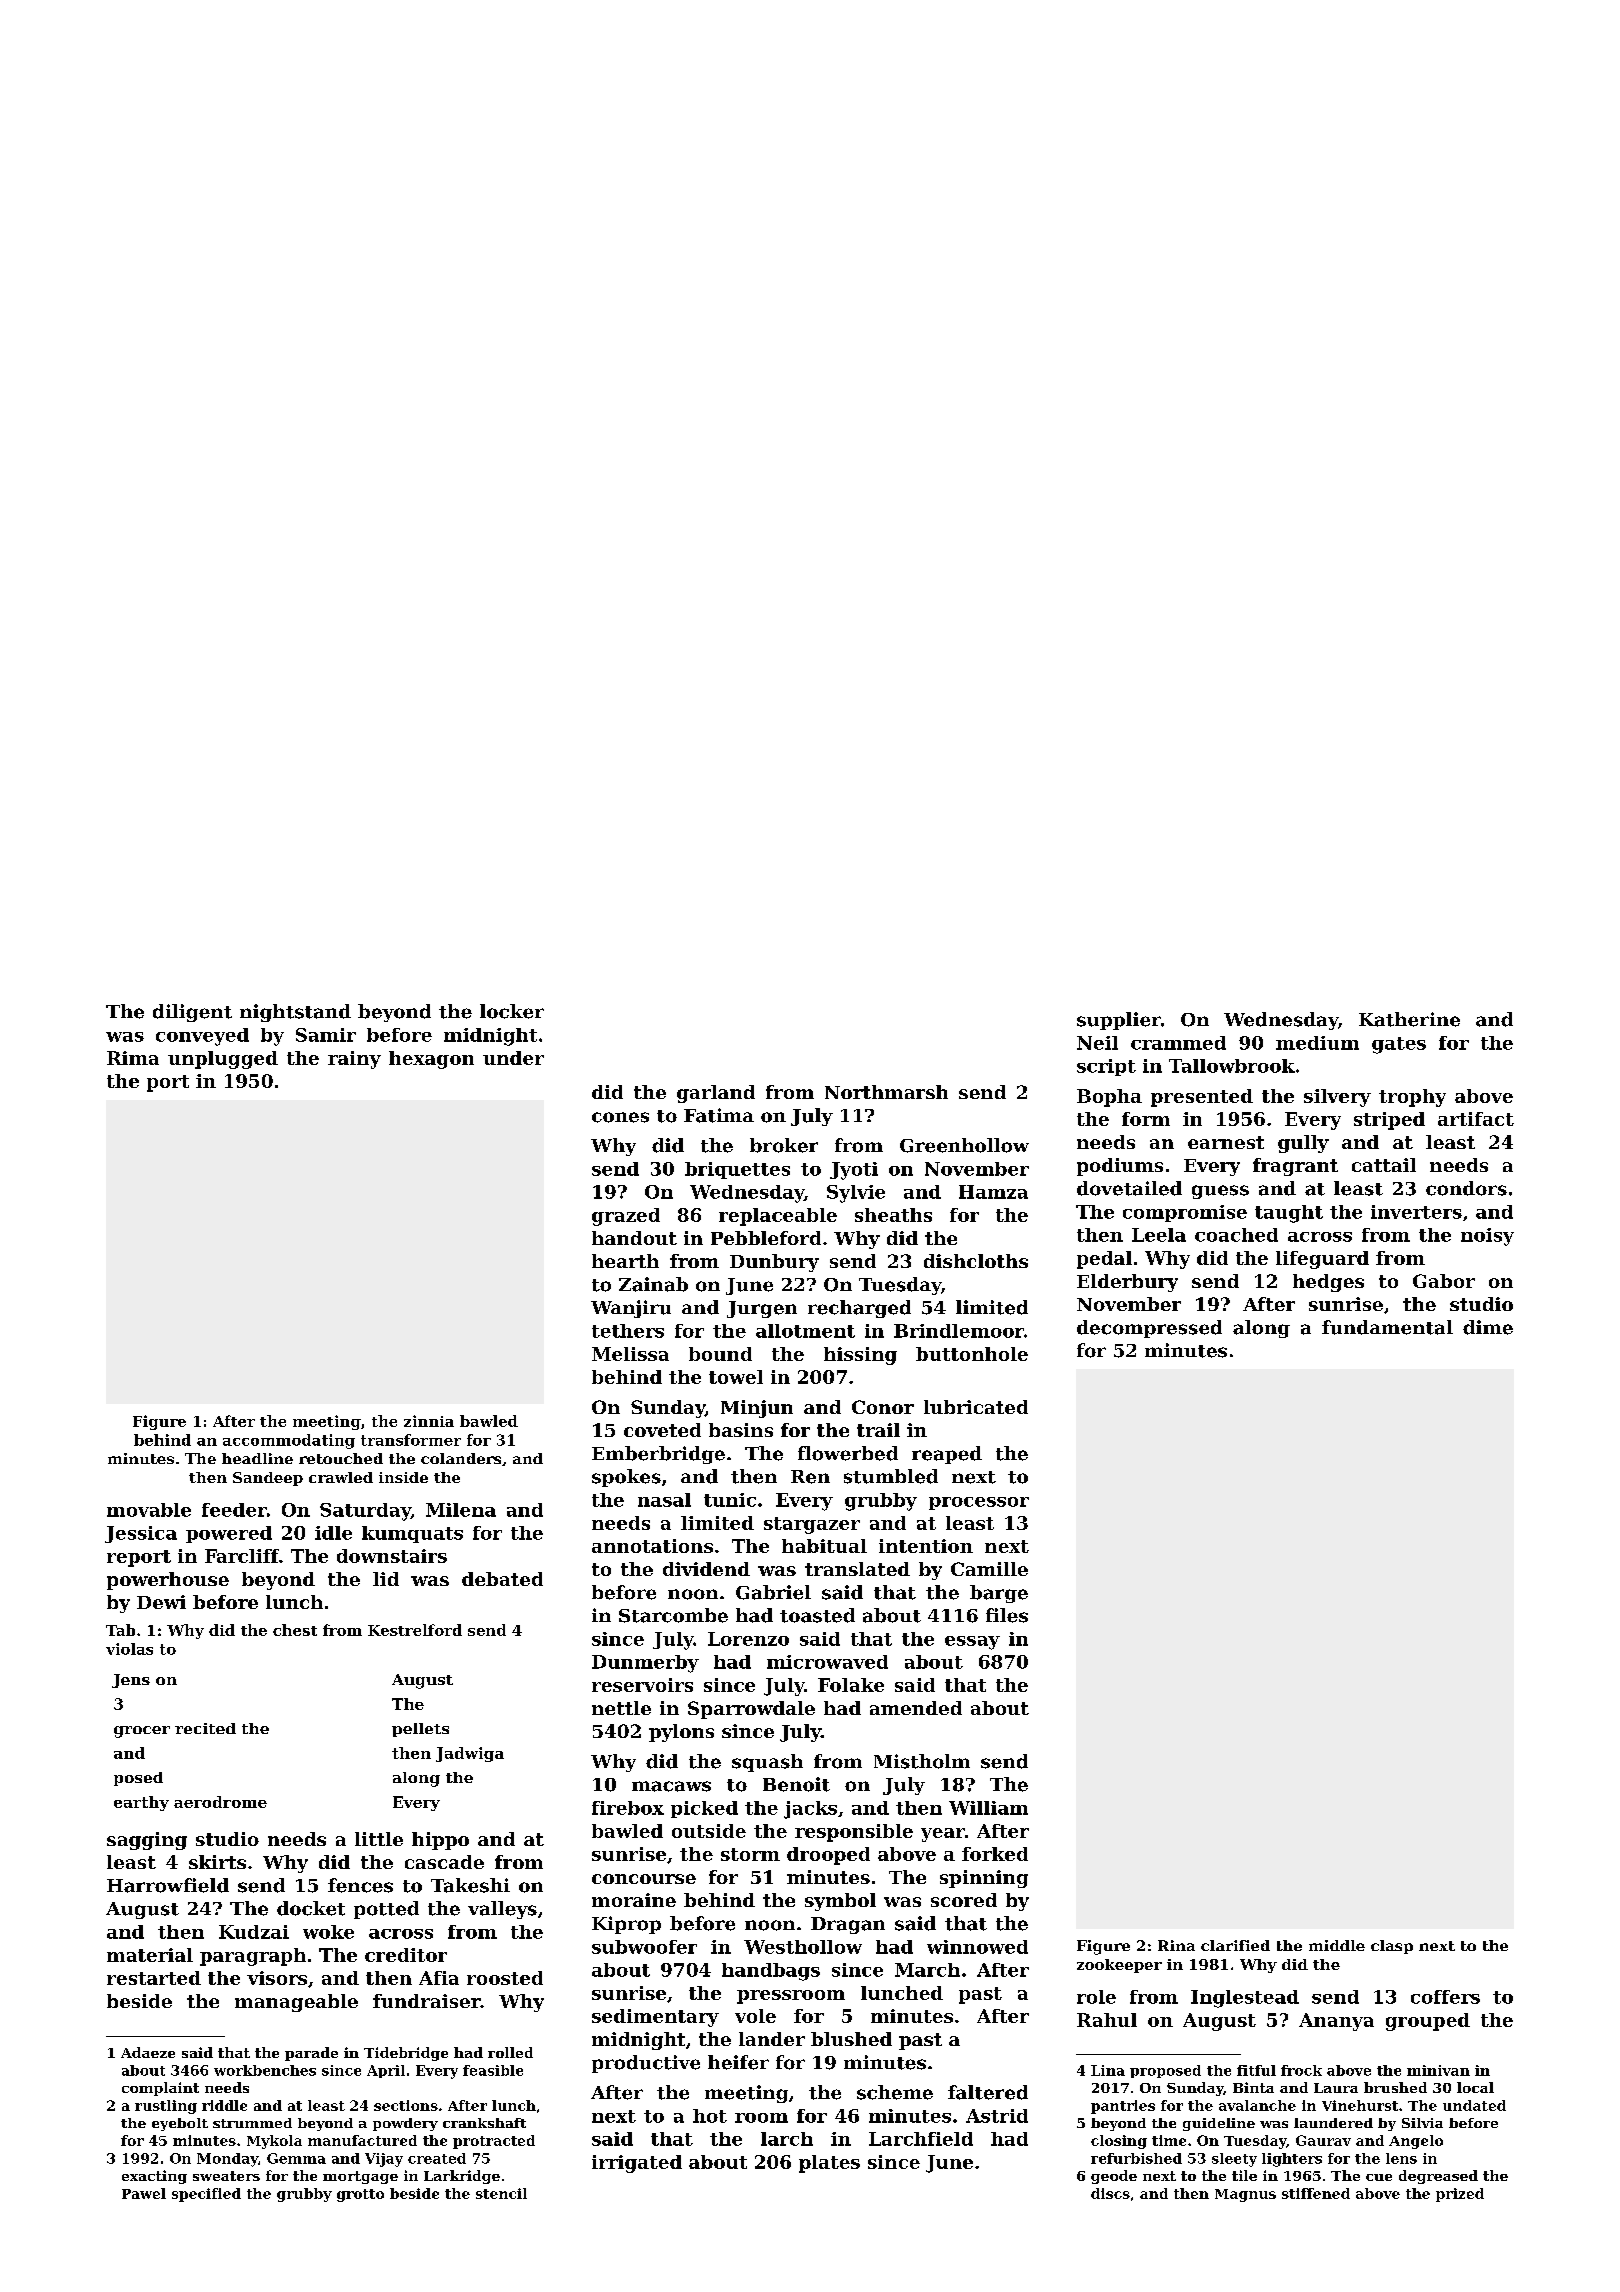  I want to click on squash, so click(767, 1763).
